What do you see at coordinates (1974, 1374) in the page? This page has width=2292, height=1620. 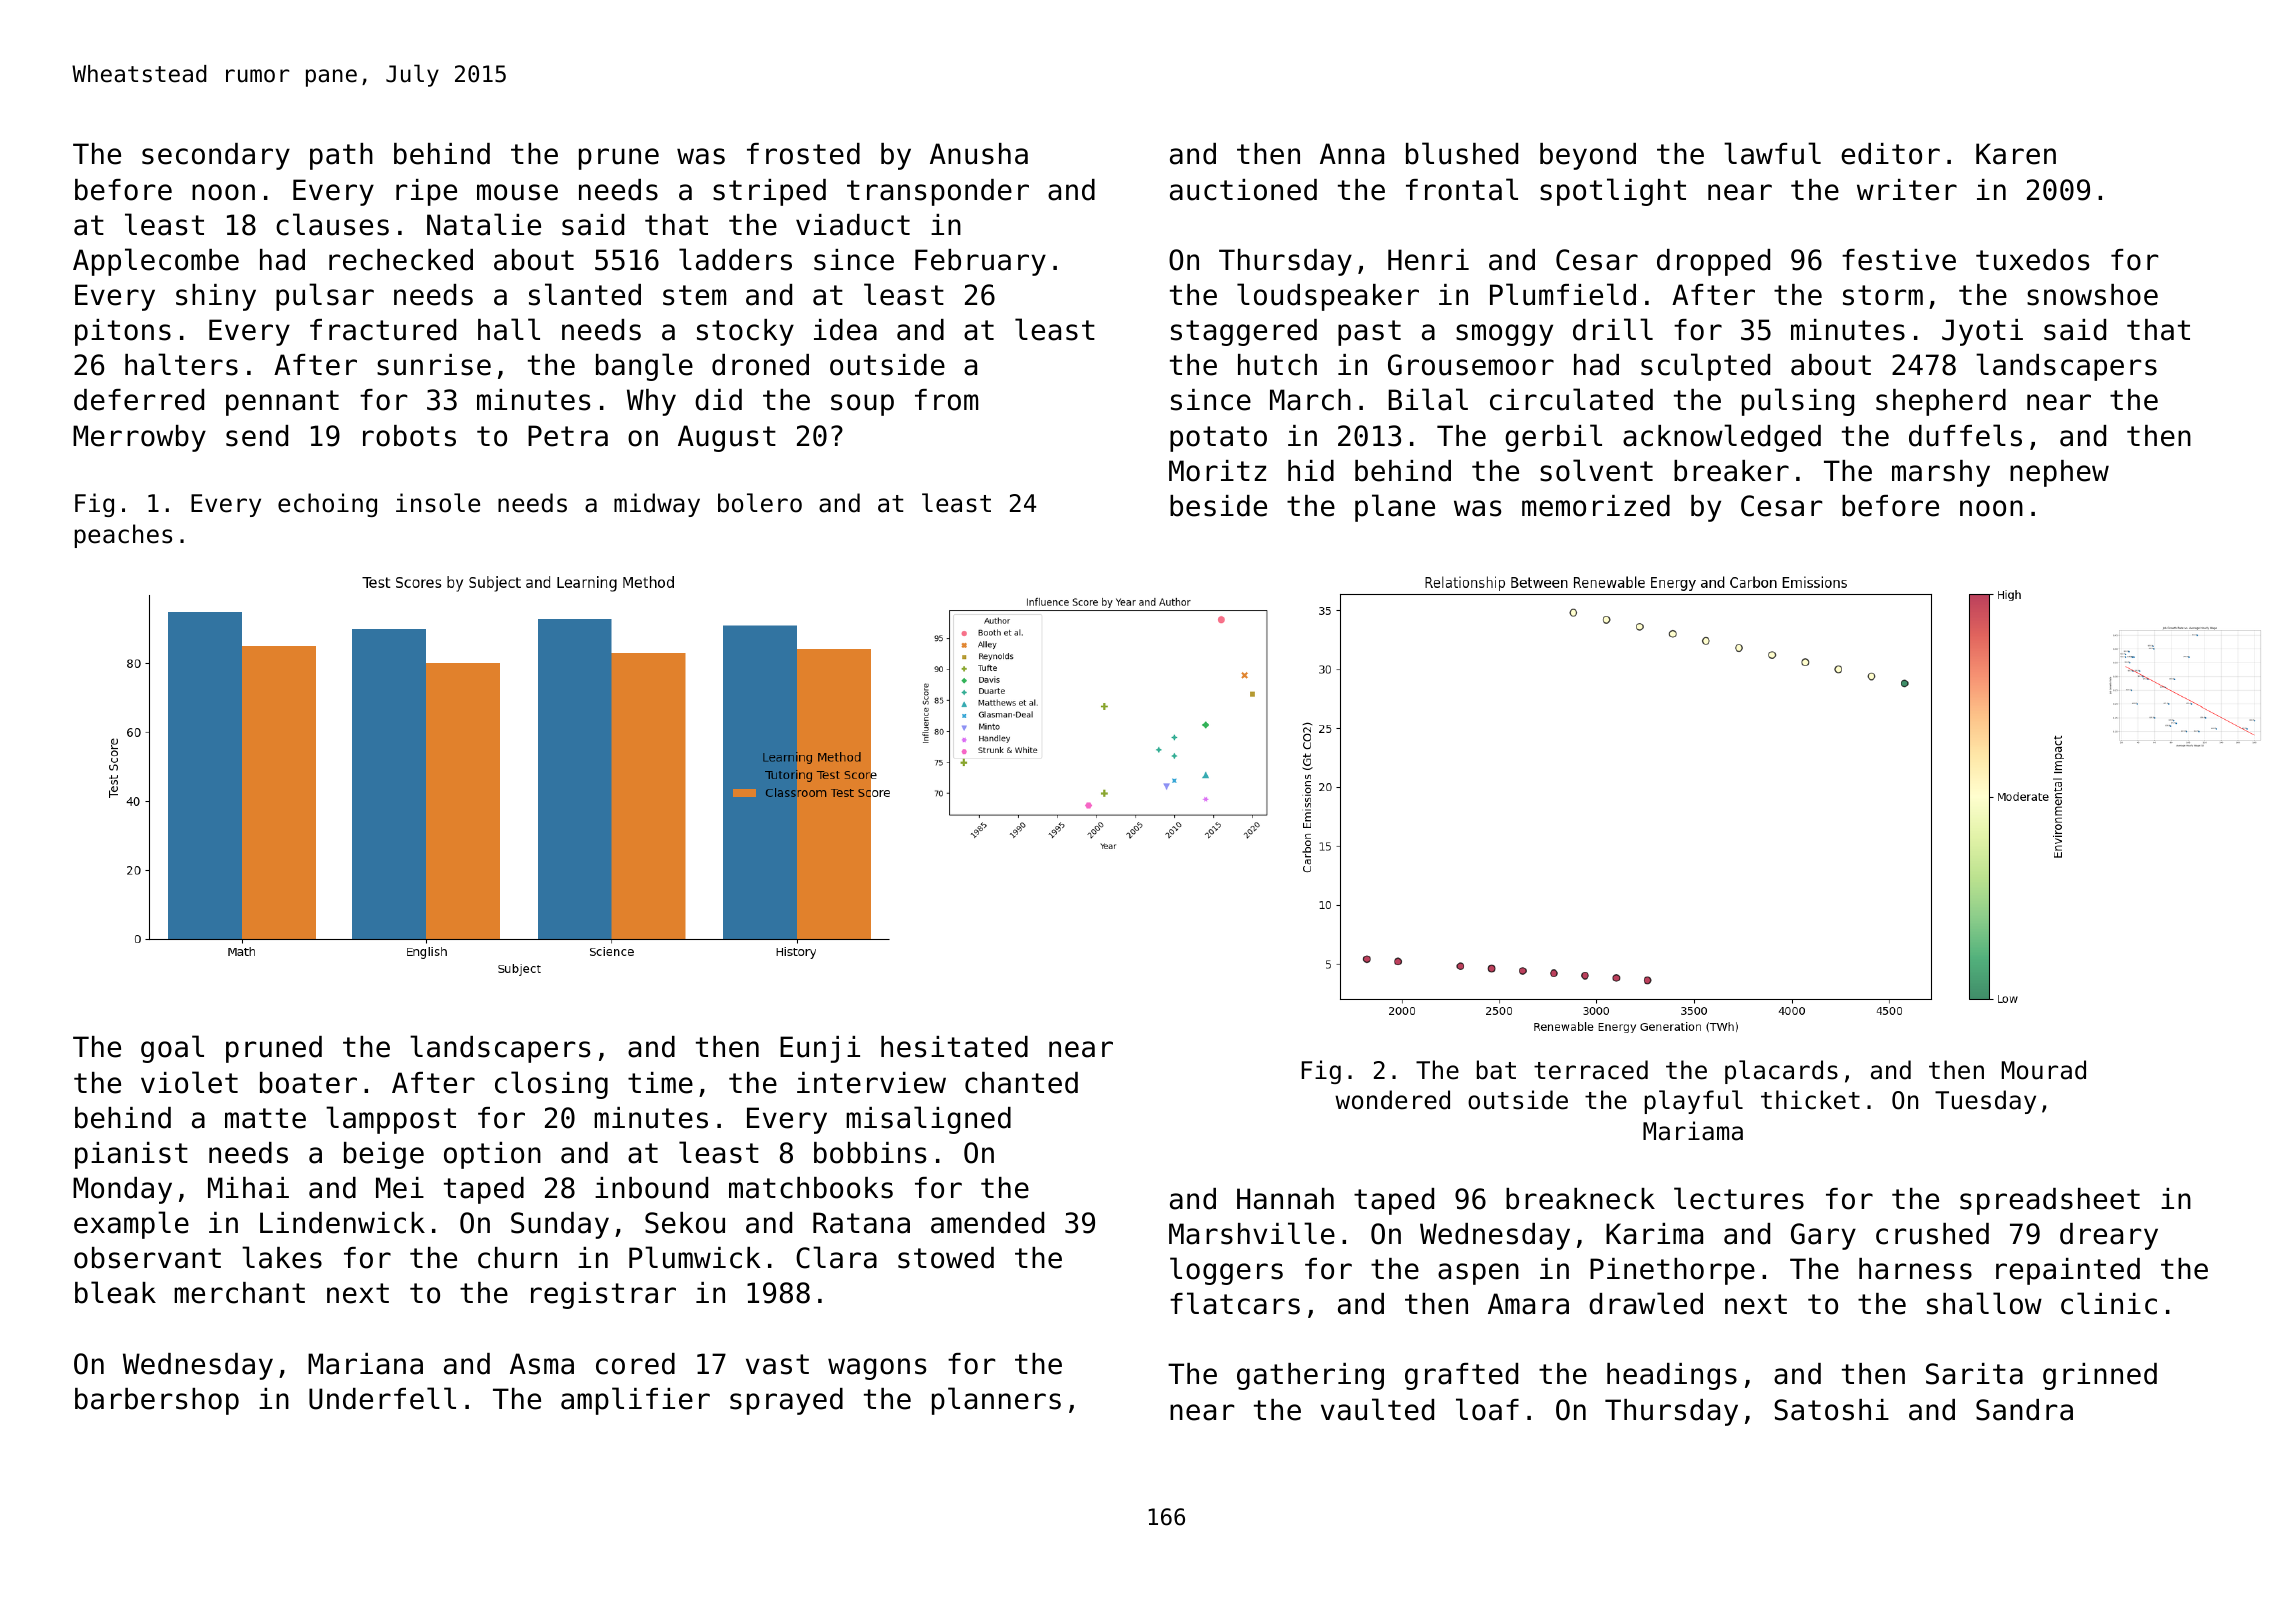 I see `Sarita` at bounding box center [1974, 1374].
